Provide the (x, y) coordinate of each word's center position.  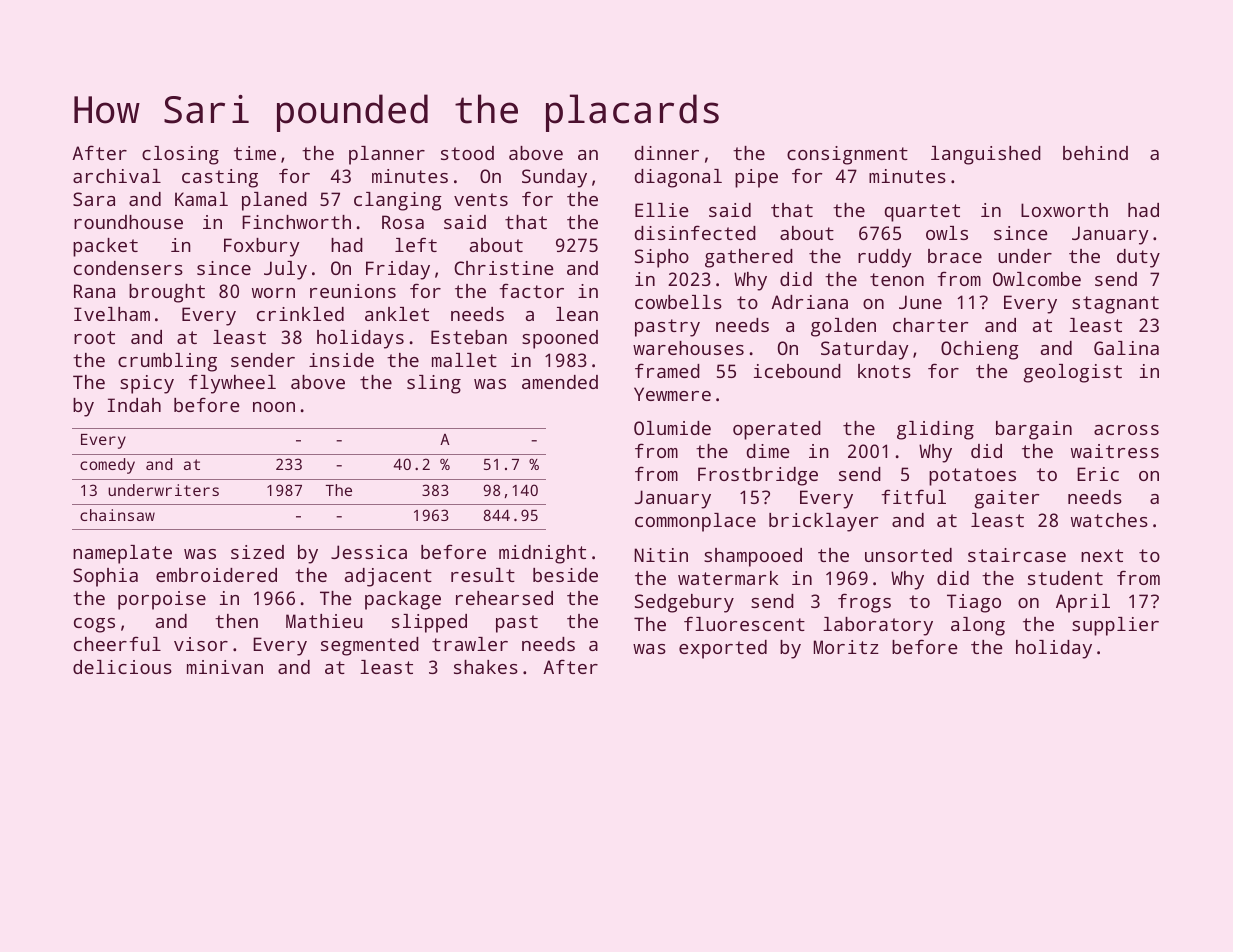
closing (180, 155)
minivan (225, 667)
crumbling (167, 362)
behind (1095, 153)
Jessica (369, 552)
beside (565, 575)
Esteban (469, 337)
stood (467, 153)
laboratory (878, 626)
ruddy (885, 258)
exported (723, 649)
